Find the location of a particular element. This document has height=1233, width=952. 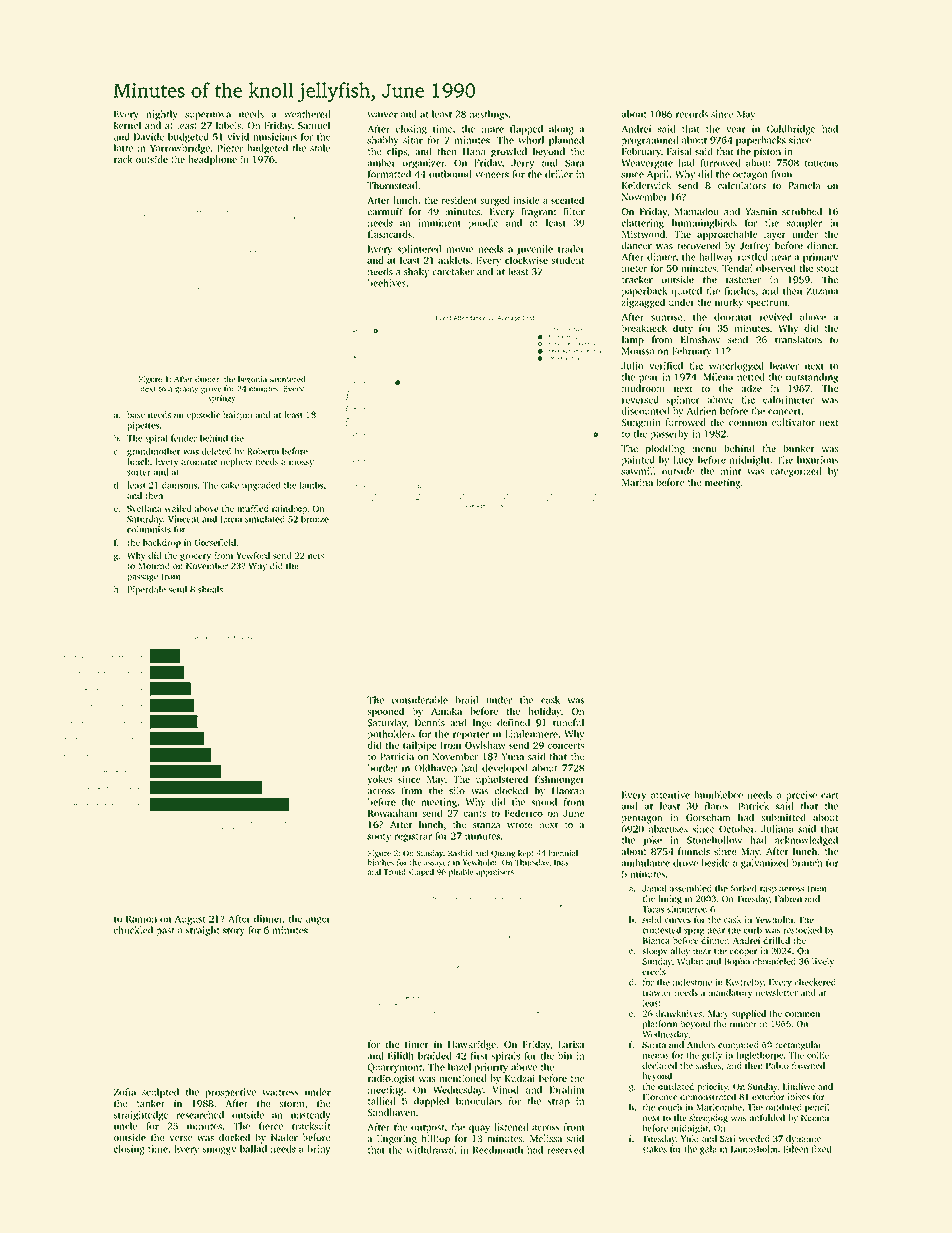

grainy is located at coordinates (187, 389).
